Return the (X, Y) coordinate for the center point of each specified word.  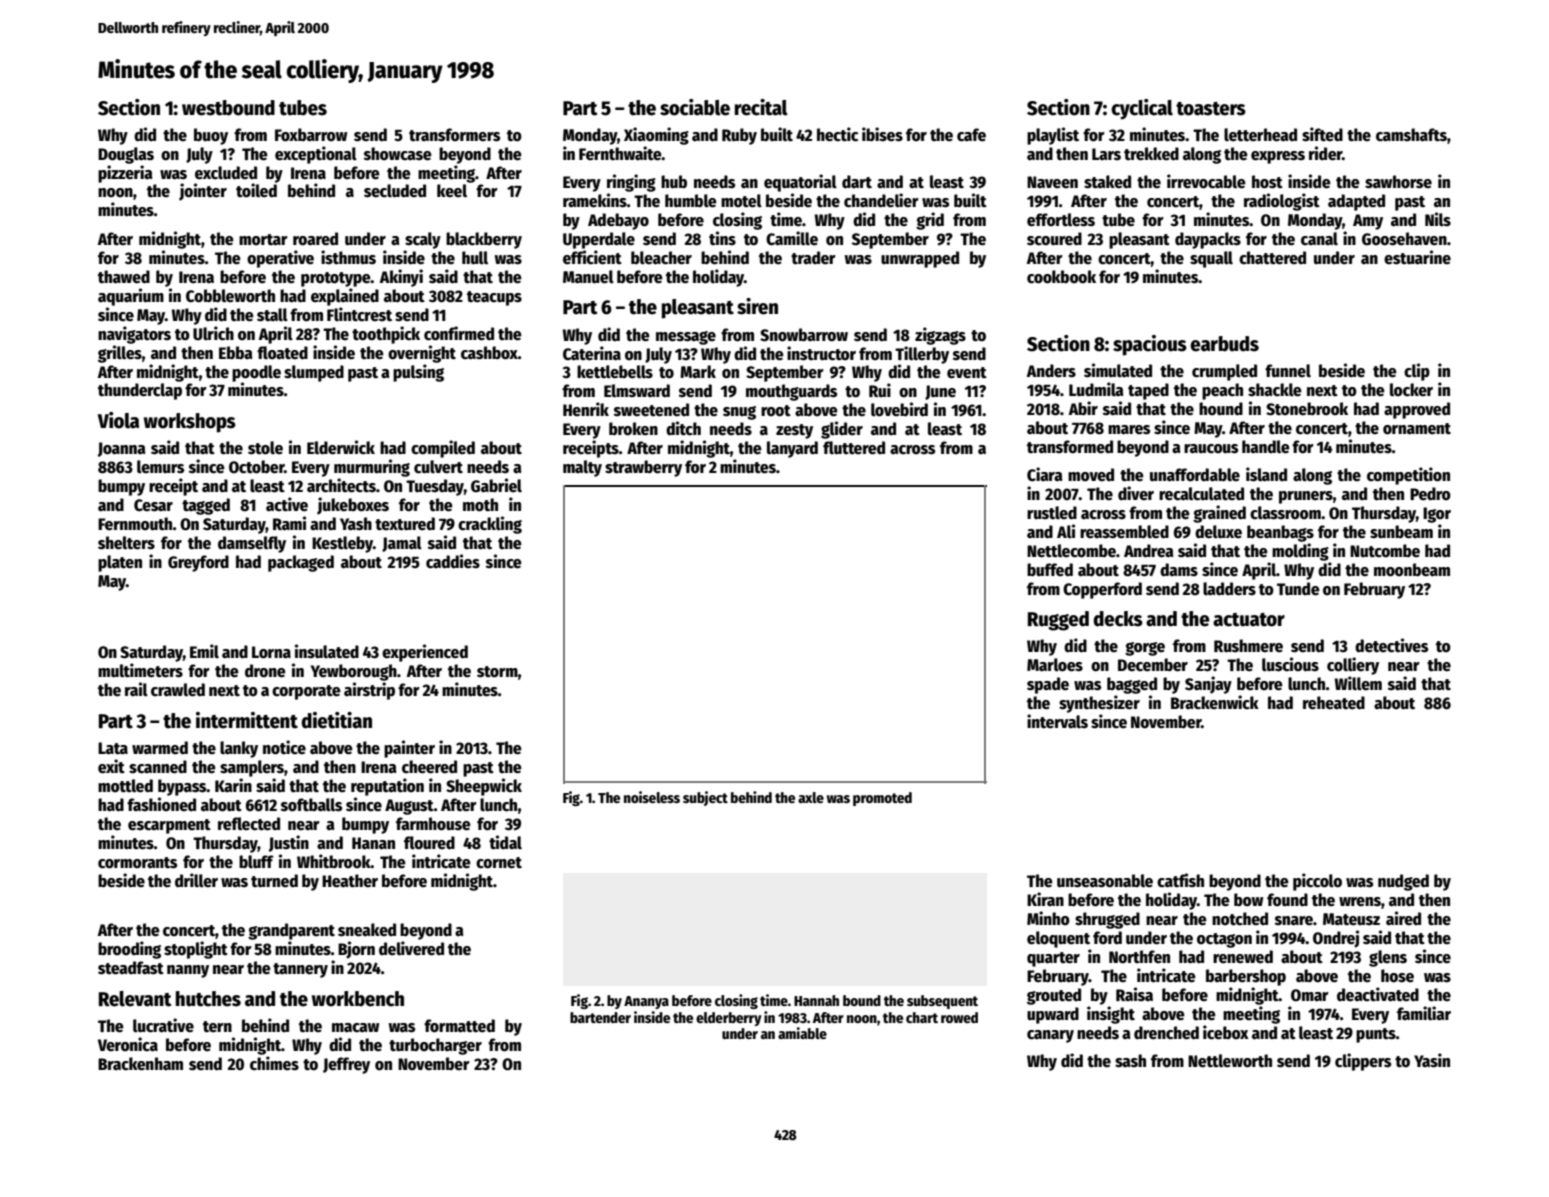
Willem (1358, 683)
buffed (1050, 570)
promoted (882, 799)
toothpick (386, 335)
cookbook (1061, 277)
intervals (1057, 721)
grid (930, 221)
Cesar (153, 505)
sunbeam (1401, 532)
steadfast (131, 968)
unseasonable (1105, 881)
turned (274, 881)
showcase (398, 154)
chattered (1272, 258)
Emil (204, 651)
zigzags (940, 336)
